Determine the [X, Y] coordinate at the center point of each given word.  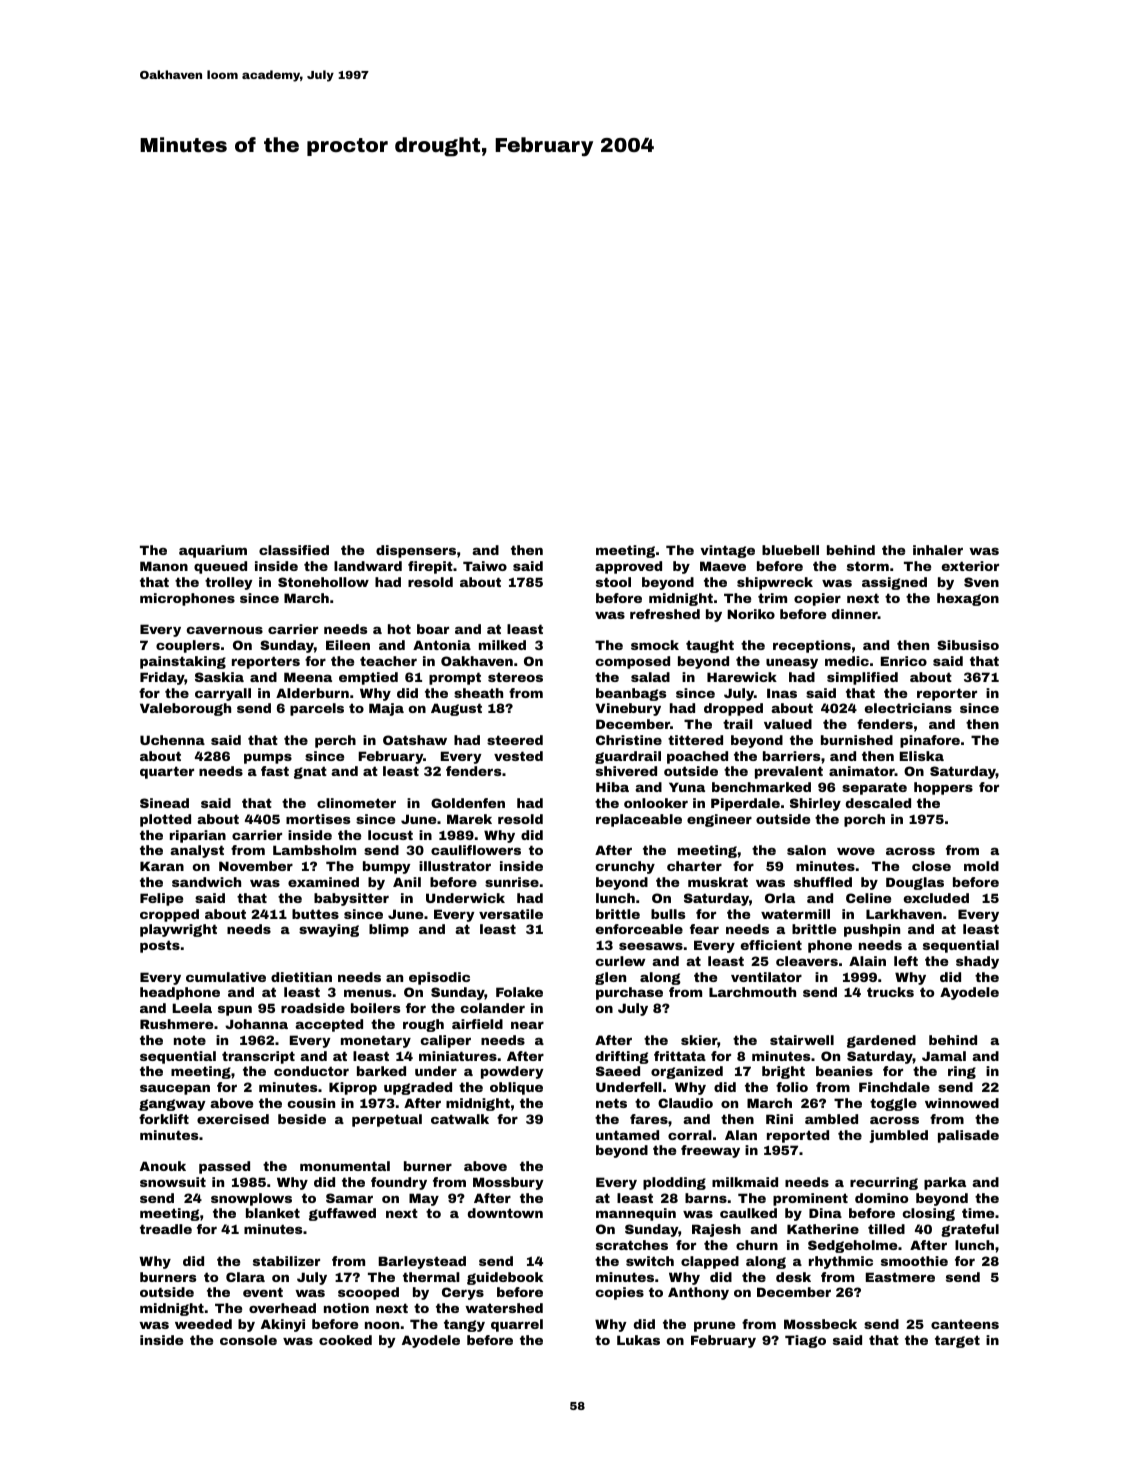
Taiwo [485, 566]
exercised [233, 1119]
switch [650, 1261]
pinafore [930, 741]
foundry [399, 1183]
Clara [245, 1277]
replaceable [639, 820]
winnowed [962, 1103]
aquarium [213, 551]
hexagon [968, 599]
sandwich [206, 882]
